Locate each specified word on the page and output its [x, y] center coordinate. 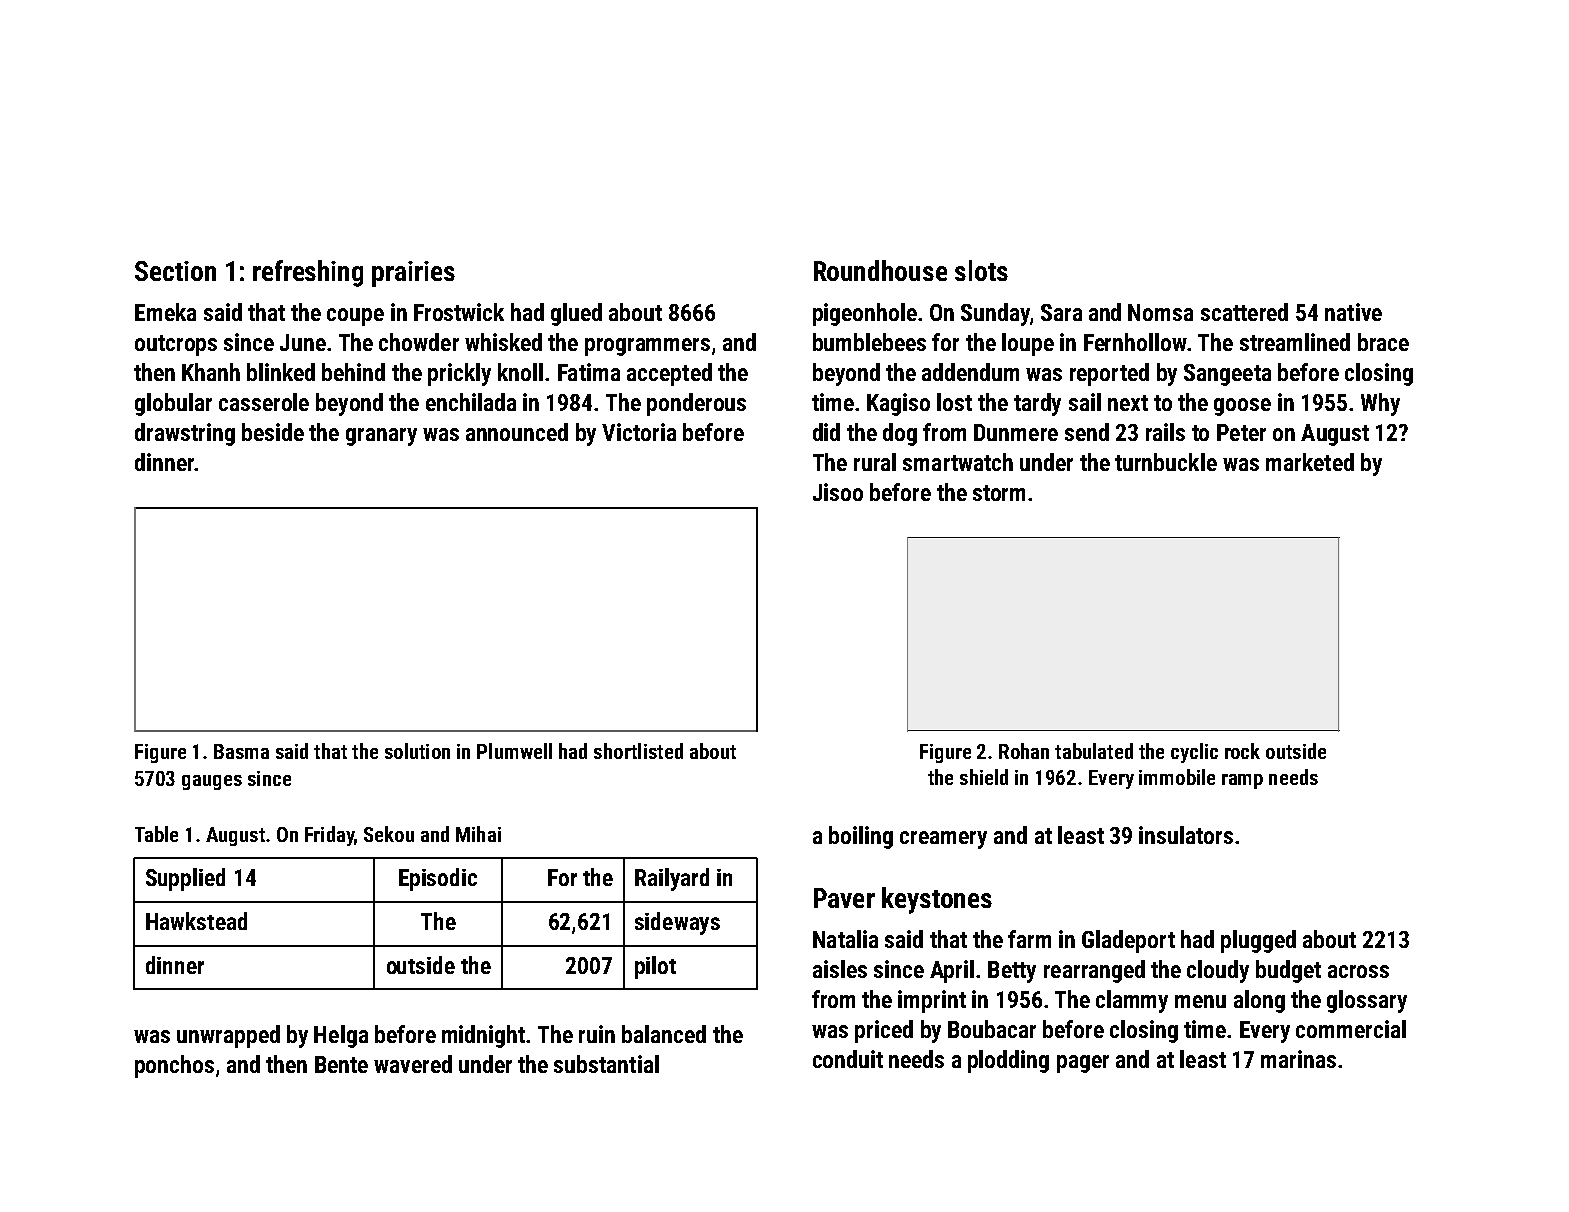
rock [1242, 751]
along [1259, 1001]
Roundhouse [880, 270]
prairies [413, 274]
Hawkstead [196, 921]
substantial [606, 1064]
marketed [1310, 462]
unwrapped [228, 1036]
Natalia [845, 939]
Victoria [639, 432]
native [1353, 312]
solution [417, 751]
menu [1200, 1001]
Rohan [1024, 751]
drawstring [185, 434]
